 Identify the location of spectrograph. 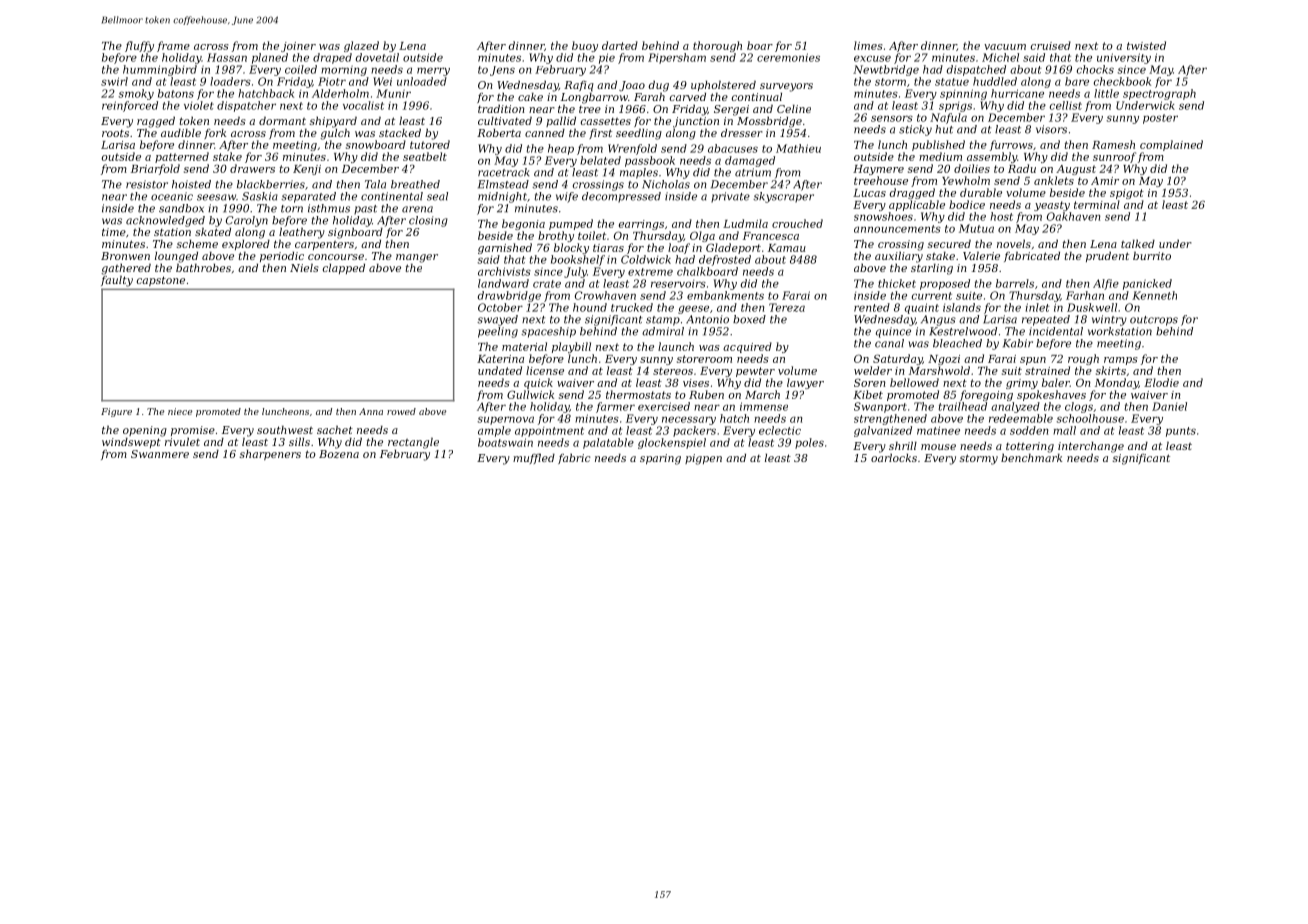
(1159, 94).
